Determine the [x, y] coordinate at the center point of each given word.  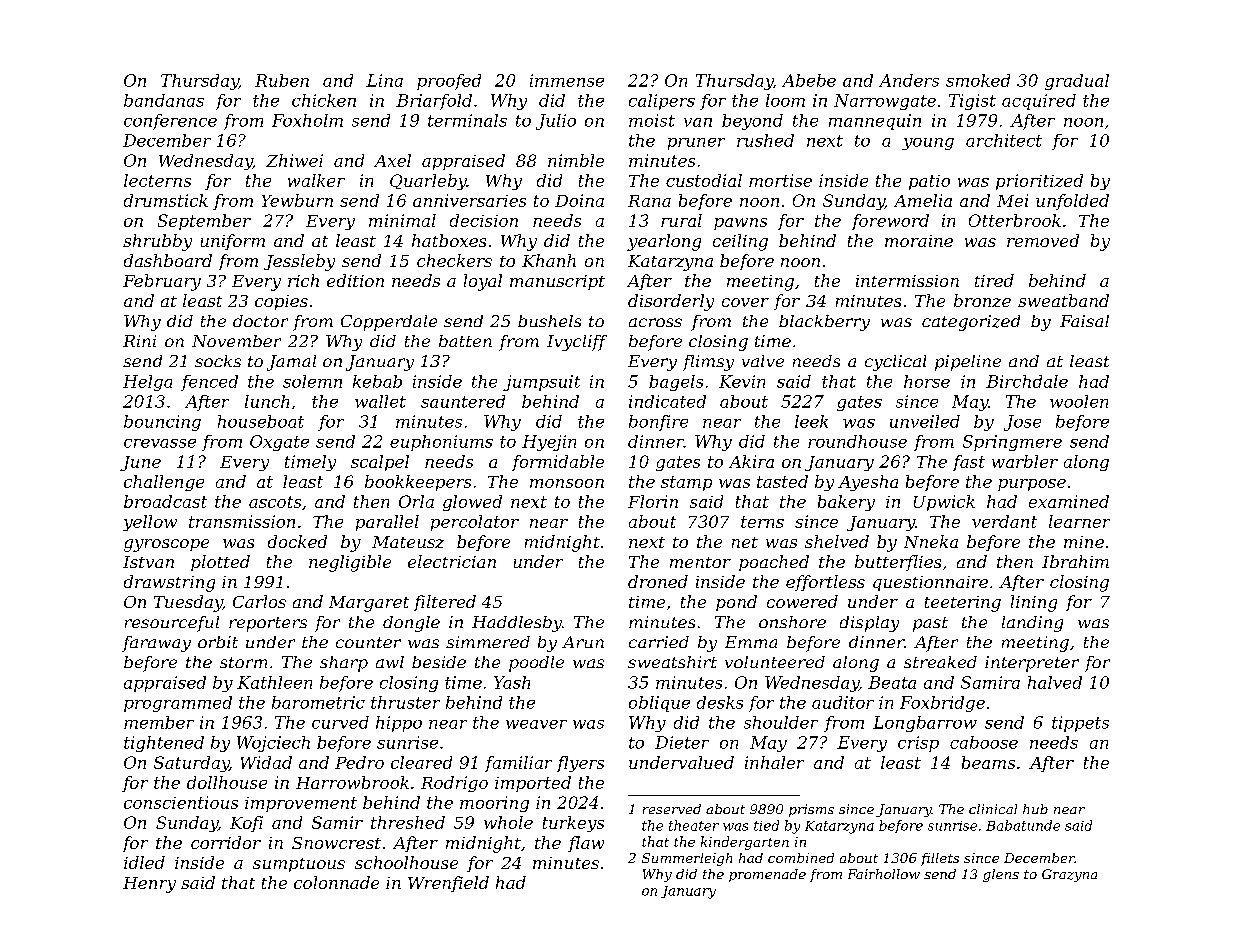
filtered [445, 603]
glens [1001, 875]
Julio [556, 122]
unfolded [1072, 202]
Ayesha [868, 483]
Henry [149, 885]
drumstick [166, 200]
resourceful [172, 624]
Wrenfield [448, 884]
